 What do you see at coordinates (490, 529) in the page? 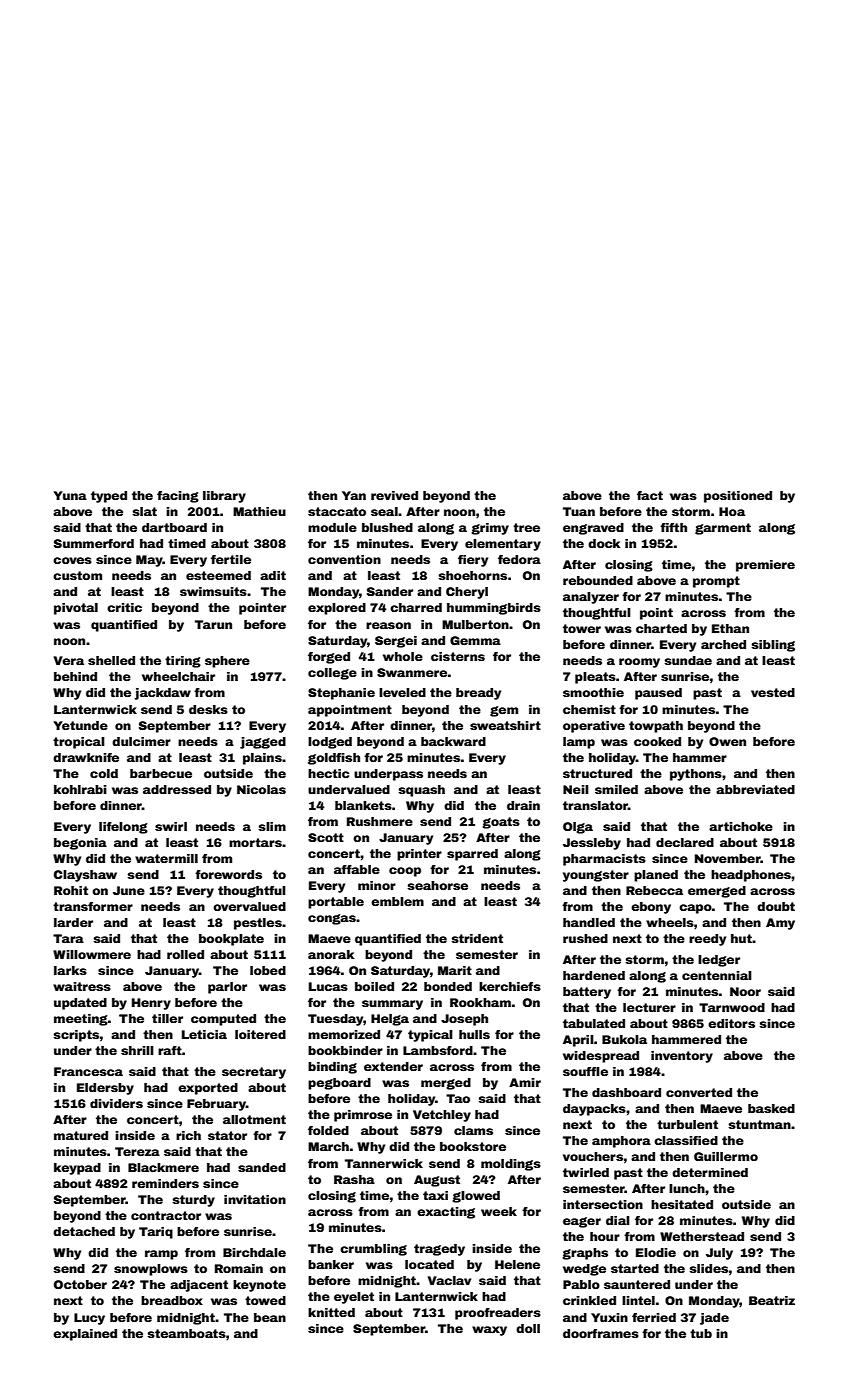
I see `grimy` at bounding box center [490, 529].
